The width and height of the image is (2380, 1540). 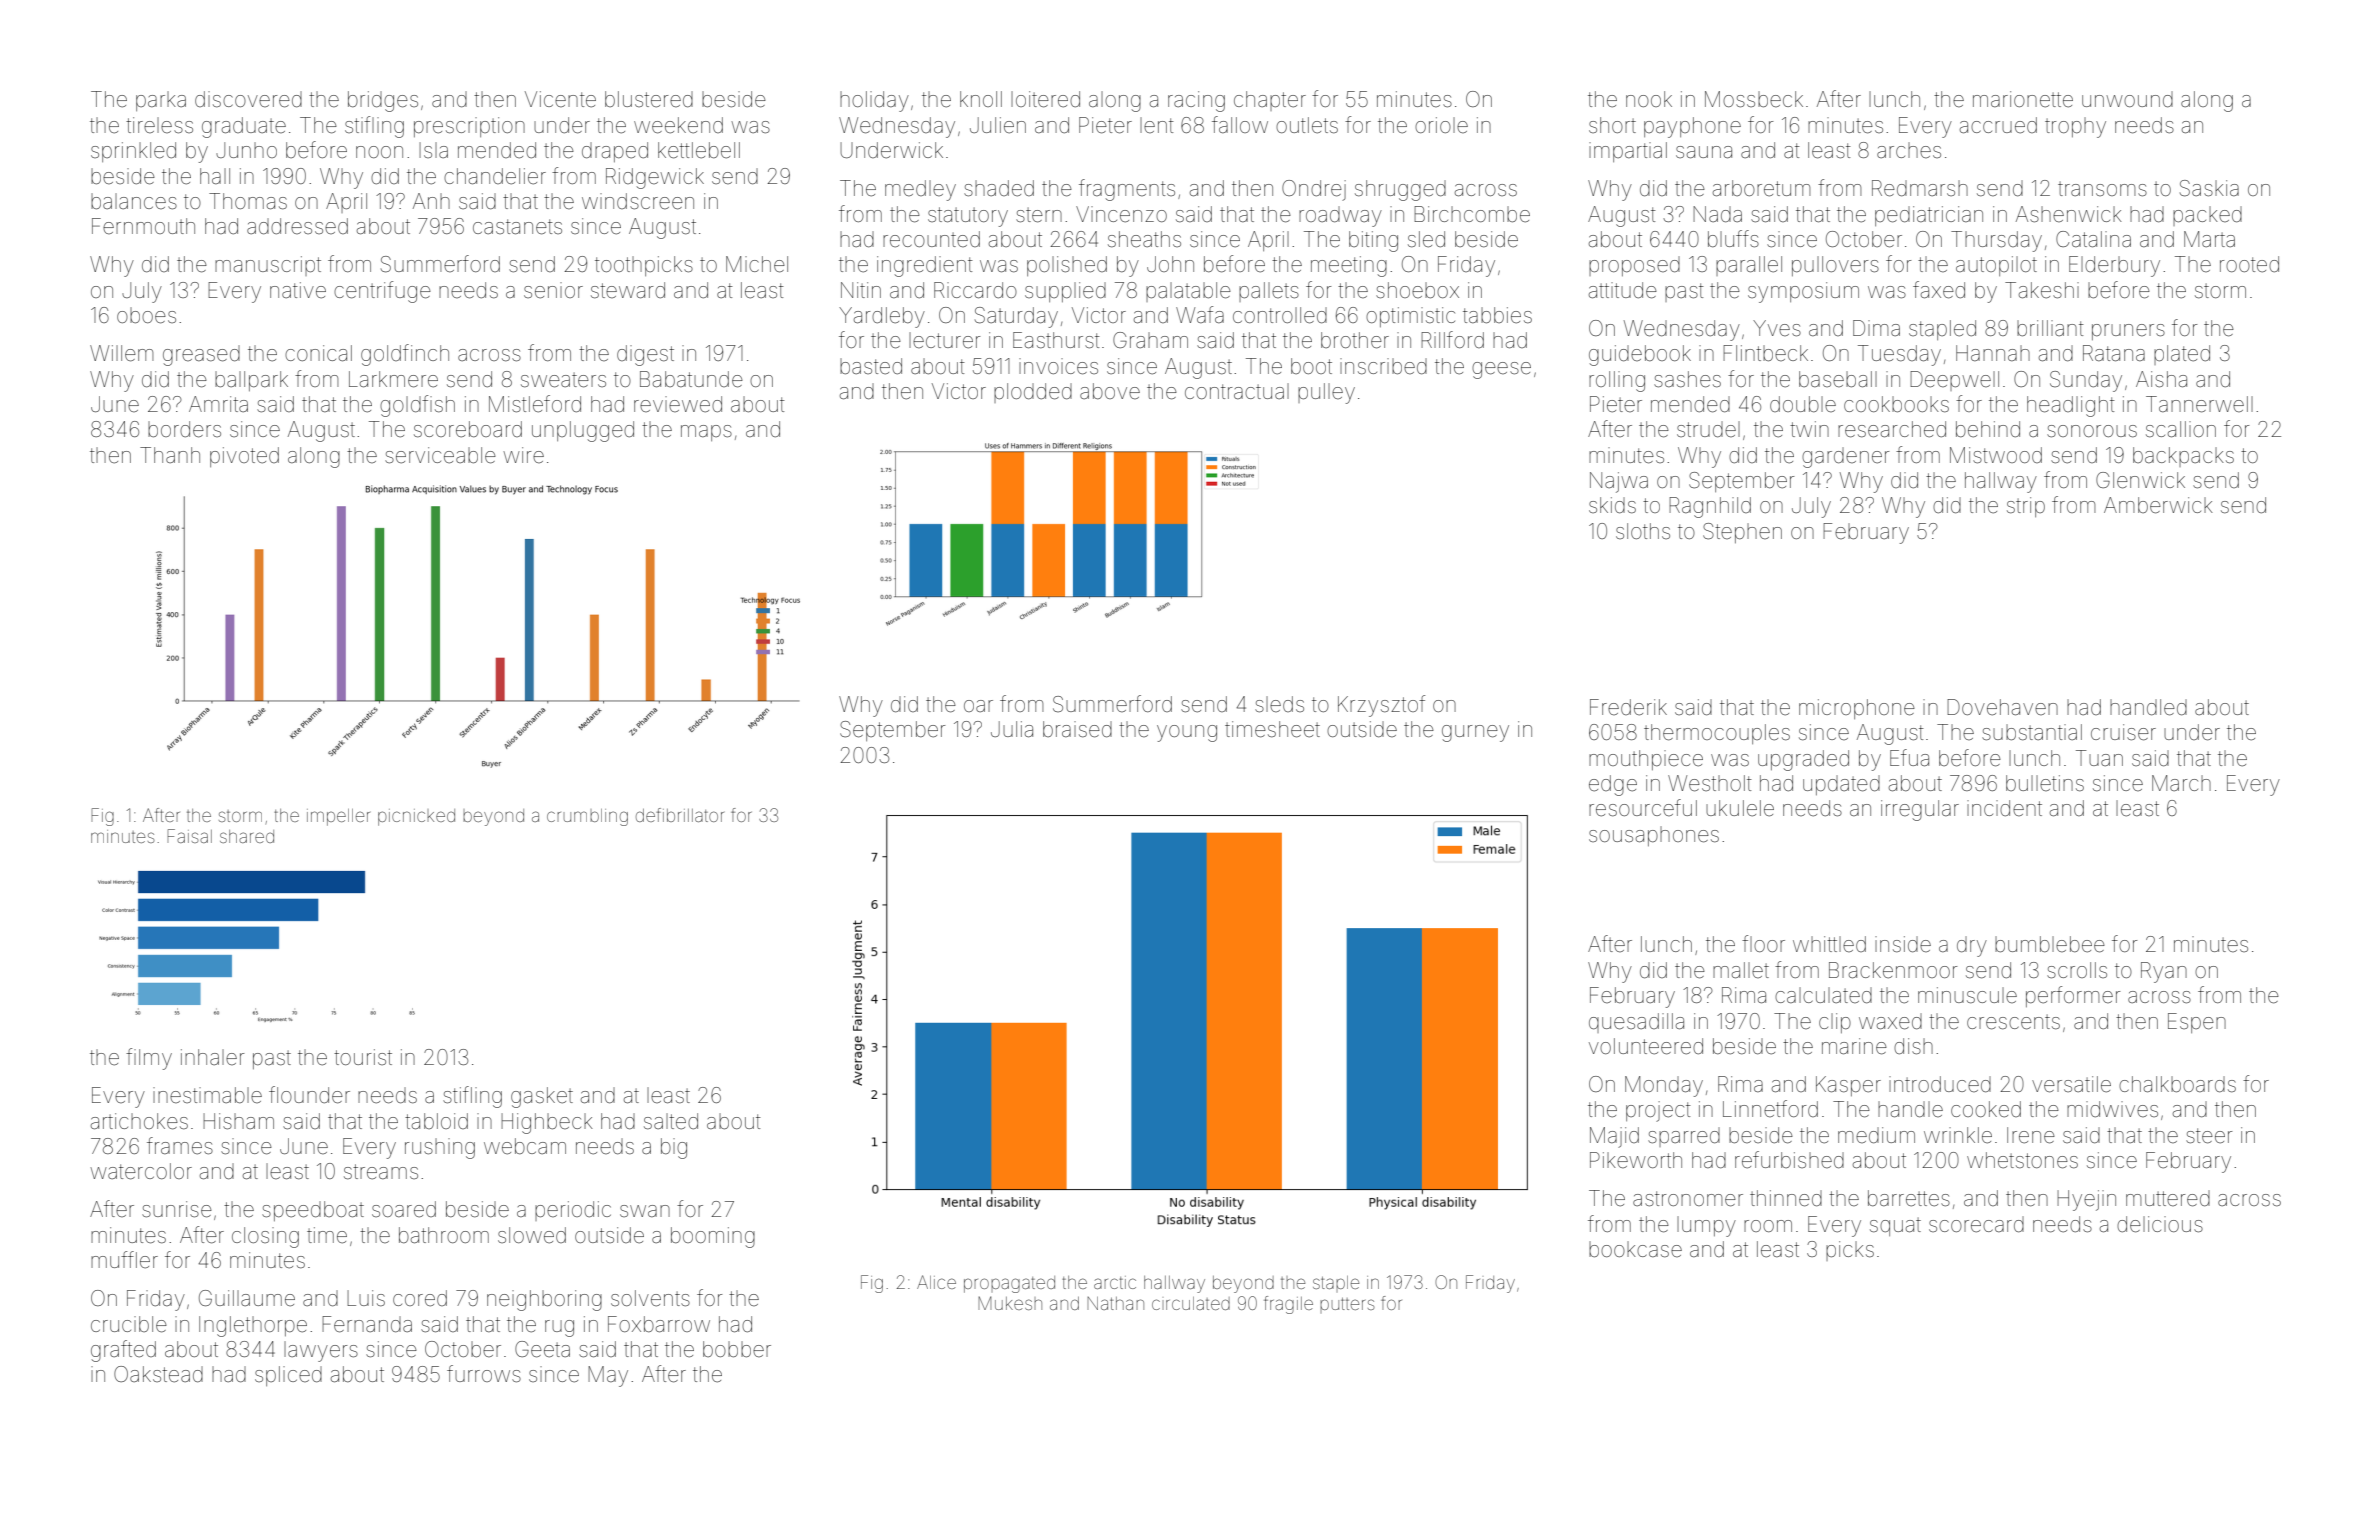 I want to click on plodded, so click(x=1033, y=393).
